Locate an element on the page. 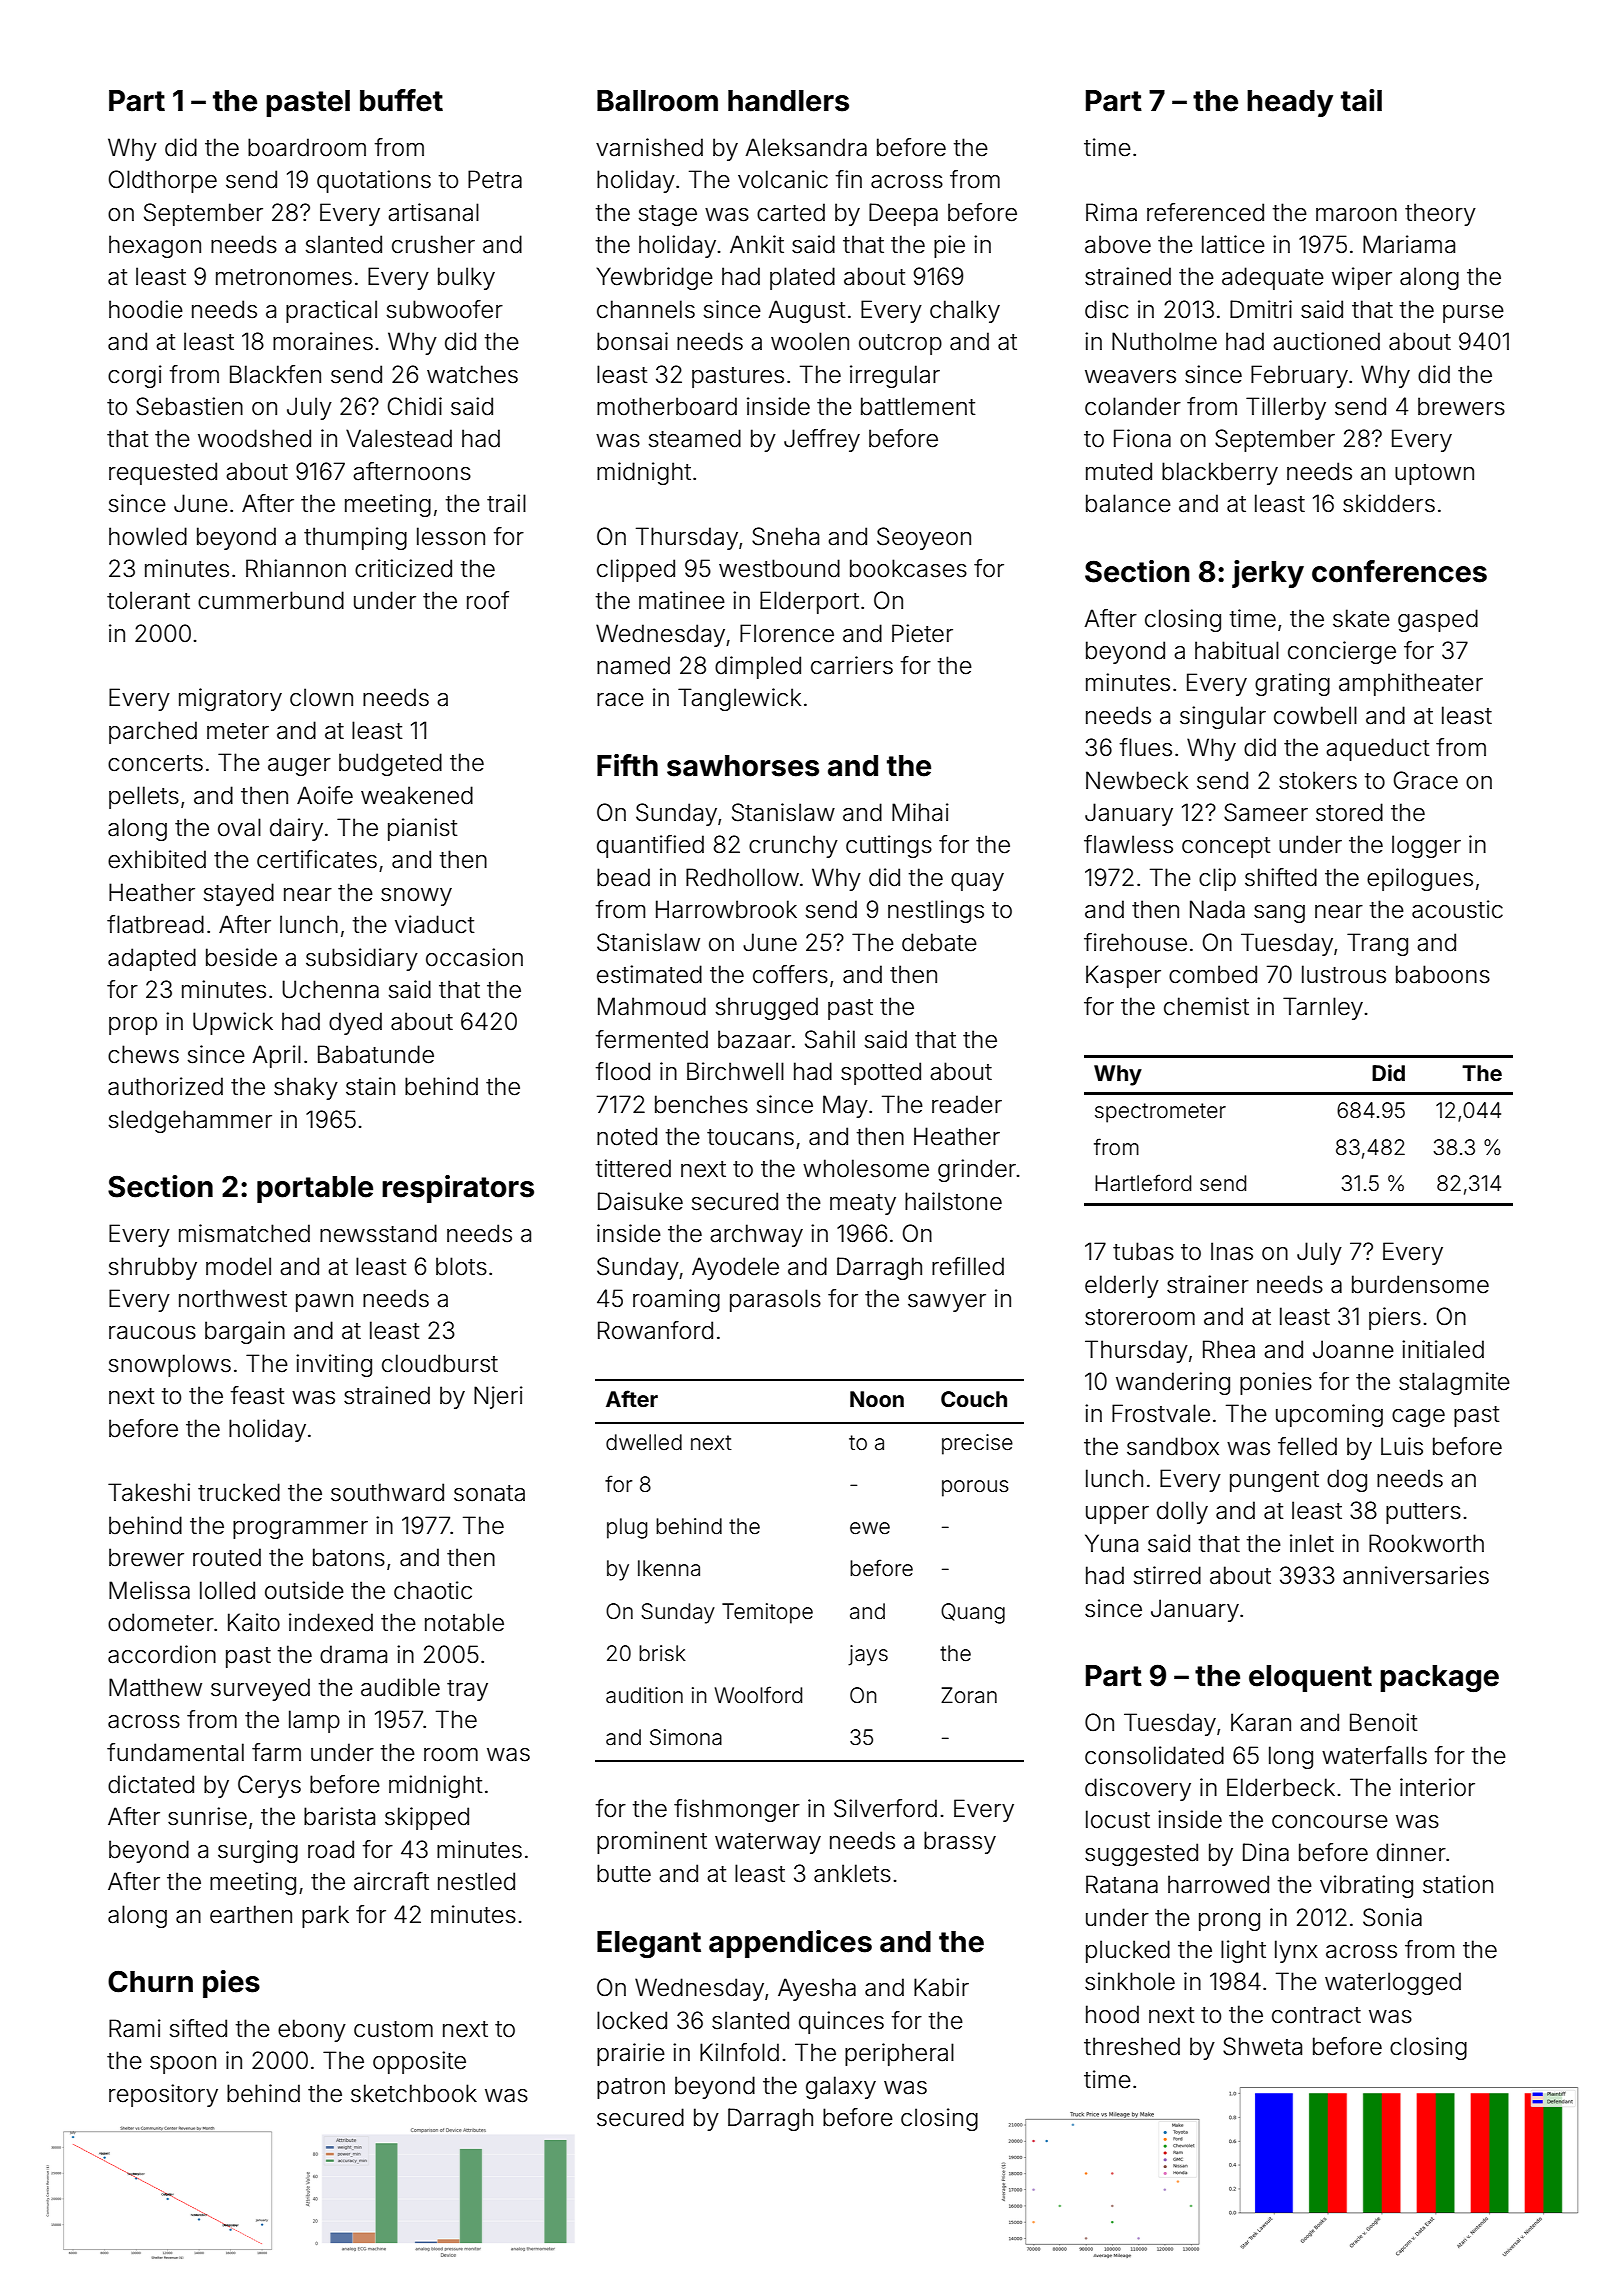  Babatunde is located at coordinates (376, 1054).
